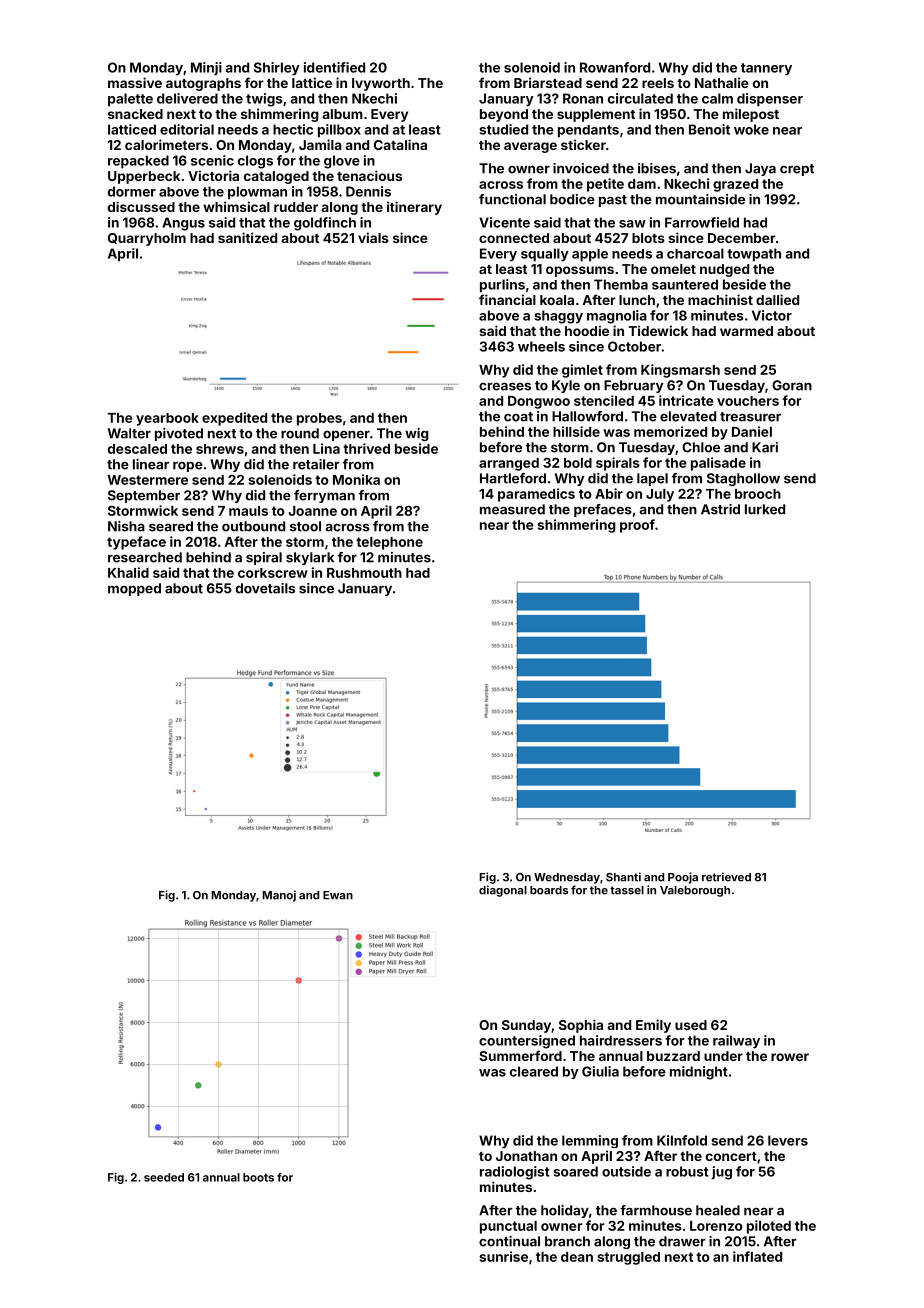 The width and height of the page is (924, 1308). I want to click on Walter, so click(129, 433).
